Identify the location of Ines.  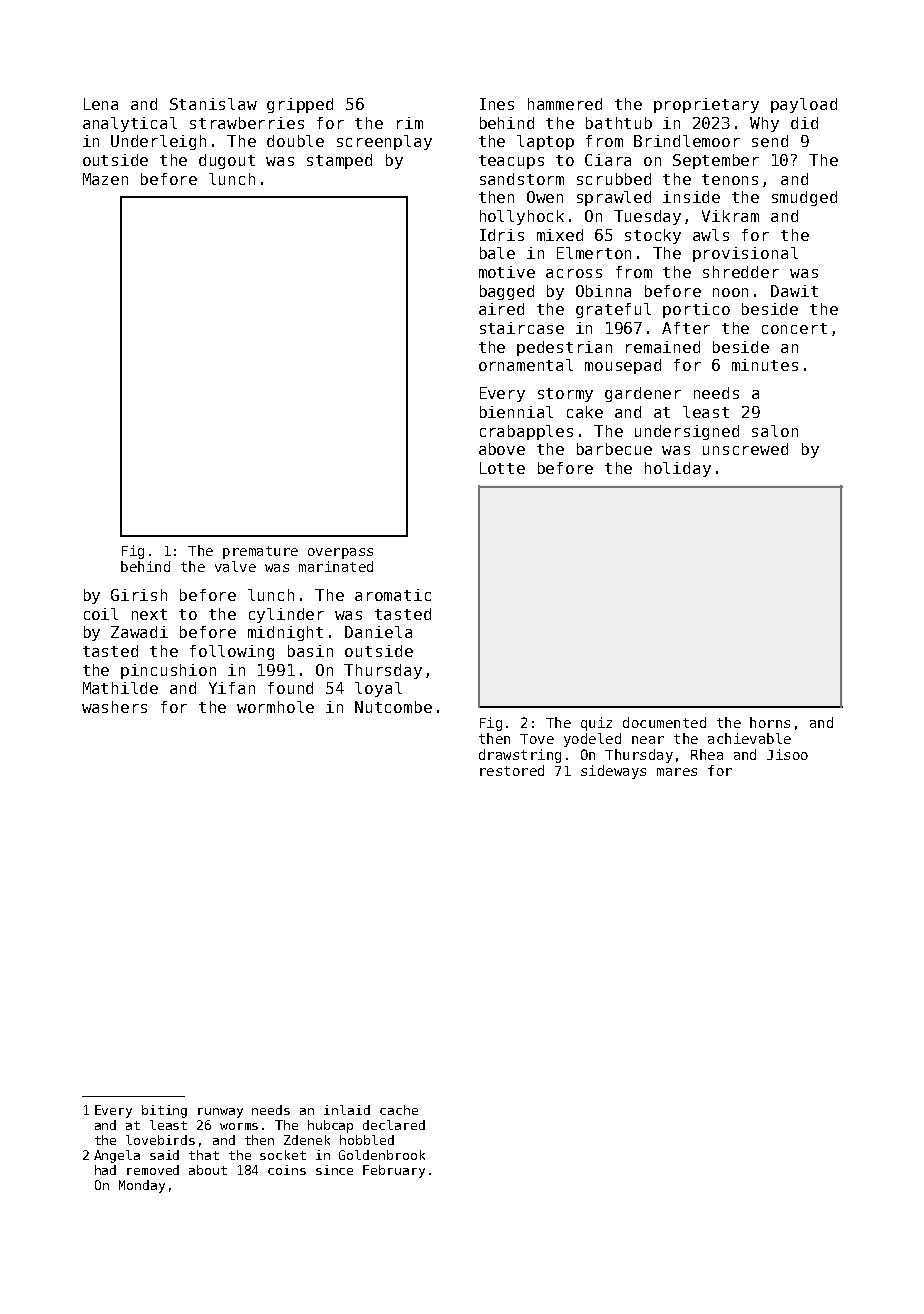
(497, 104).
